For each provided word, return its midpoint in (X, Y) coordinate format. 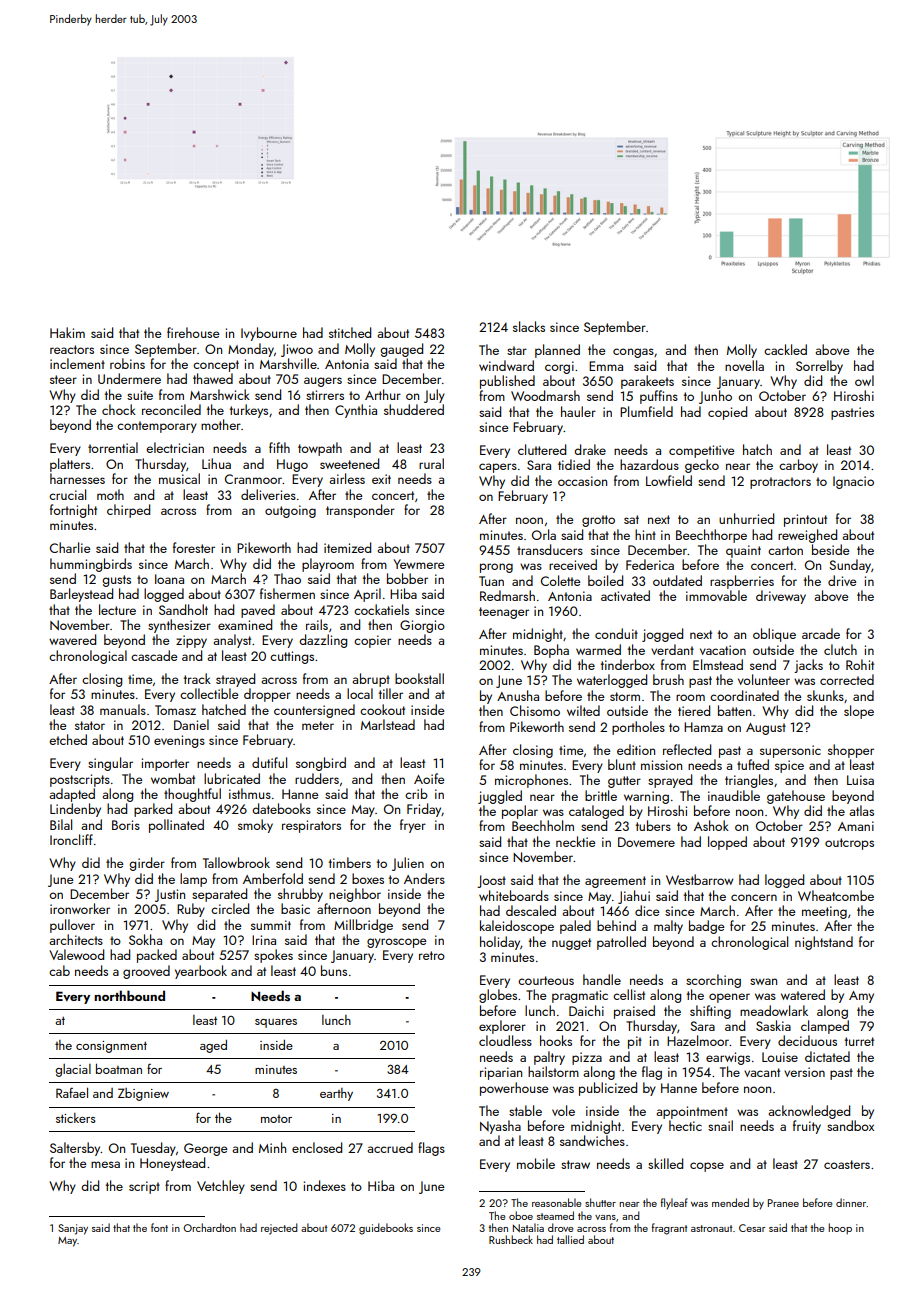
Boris (126, 825)
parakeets (647, 382)
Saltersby (75, 1149)
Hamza (703, 727)
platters (70, 465)
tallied (570, 1239)
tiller (391, 693)
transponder (360, 511)
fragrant (669, 1229)
